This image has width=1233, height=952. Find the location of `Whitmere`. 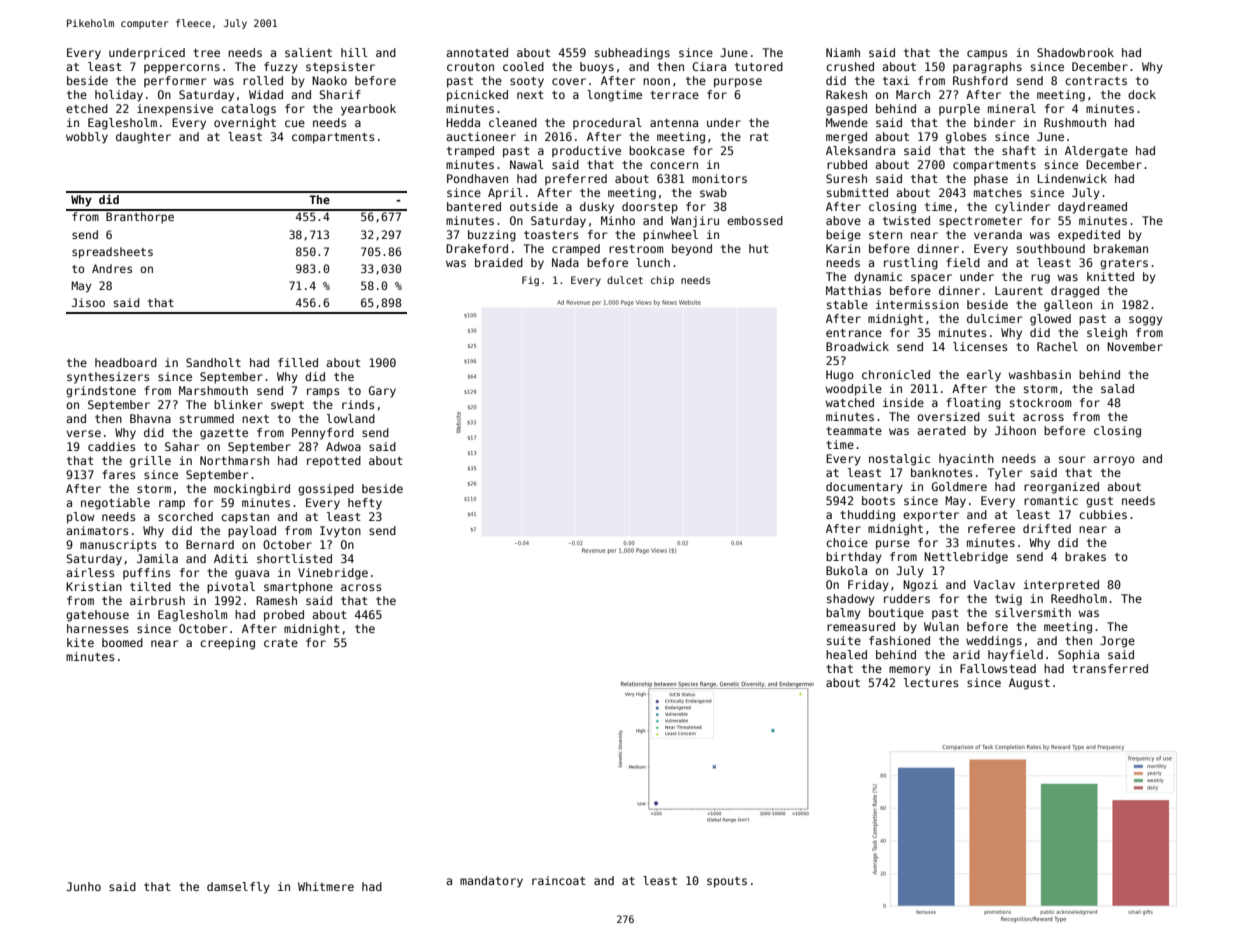

Whitmere is located at coordinates (326, 886).
